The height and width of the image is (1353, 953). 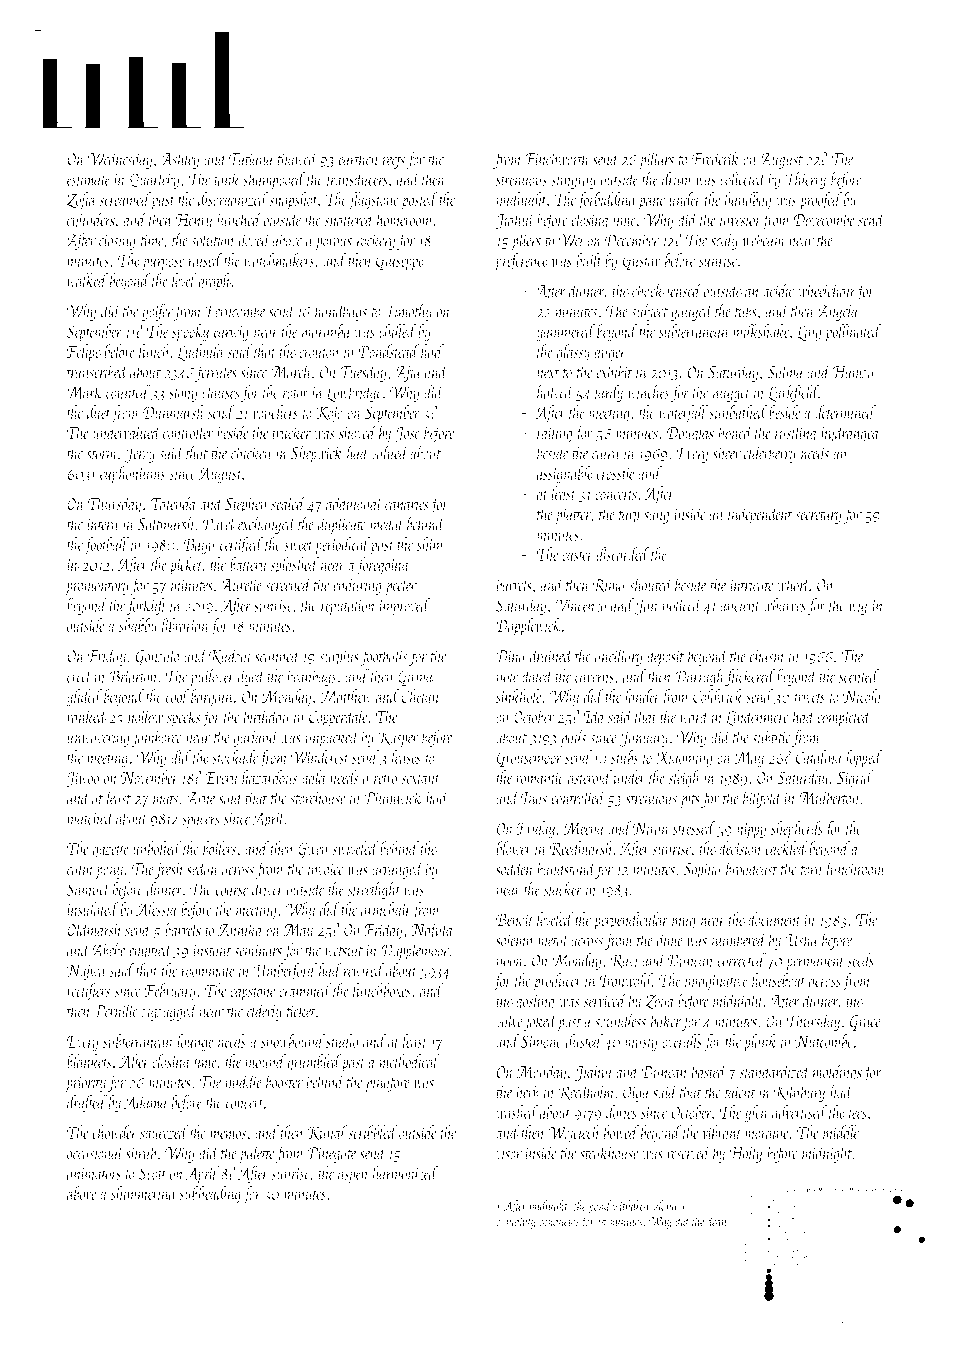 What do you see at coordinates (683, 414) in the image?
I see `waterfall` at bounding box center [683, 414].
